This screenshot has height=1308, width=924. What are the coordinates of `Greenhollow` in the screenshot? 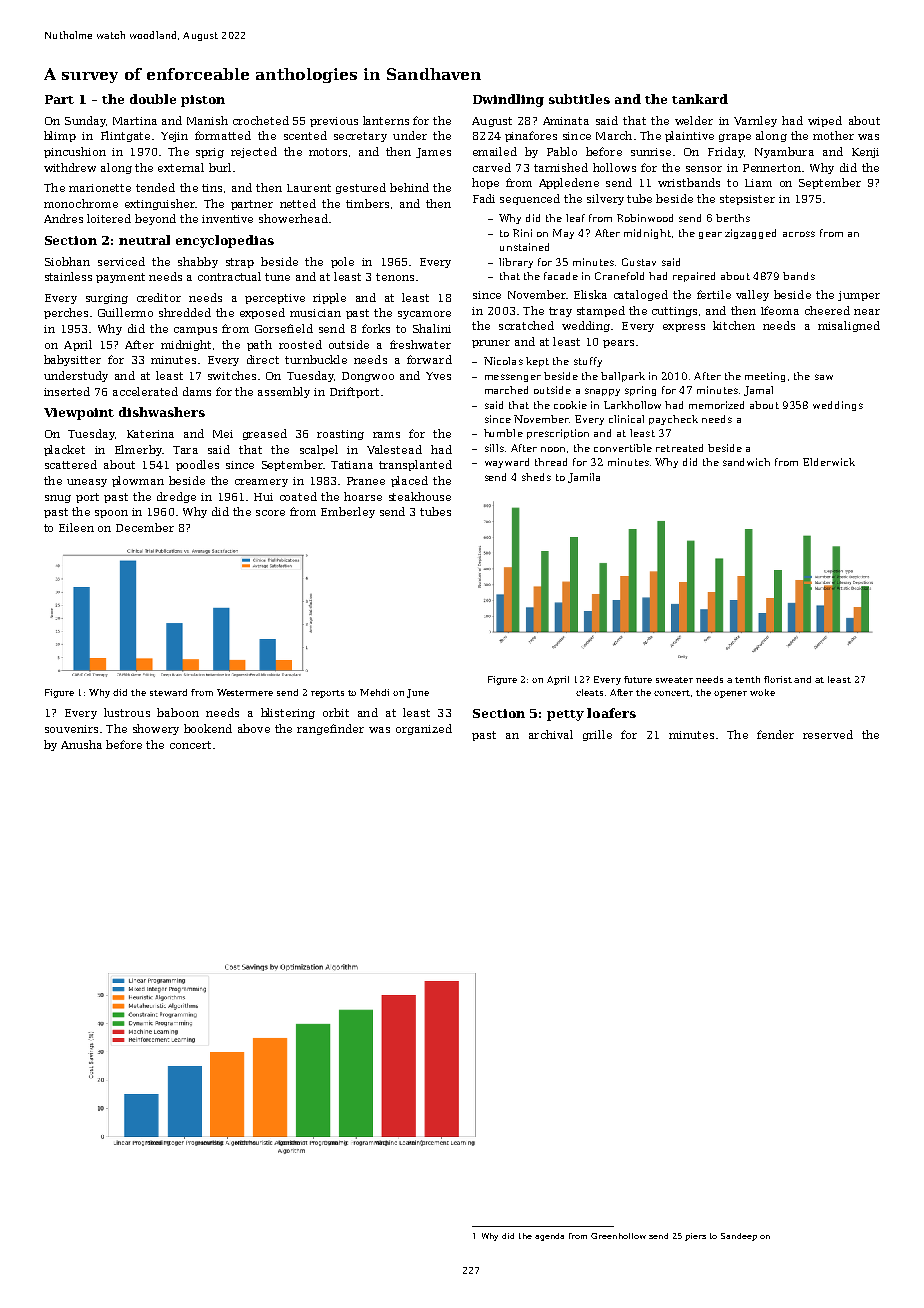 It's located at (618, 1236).
